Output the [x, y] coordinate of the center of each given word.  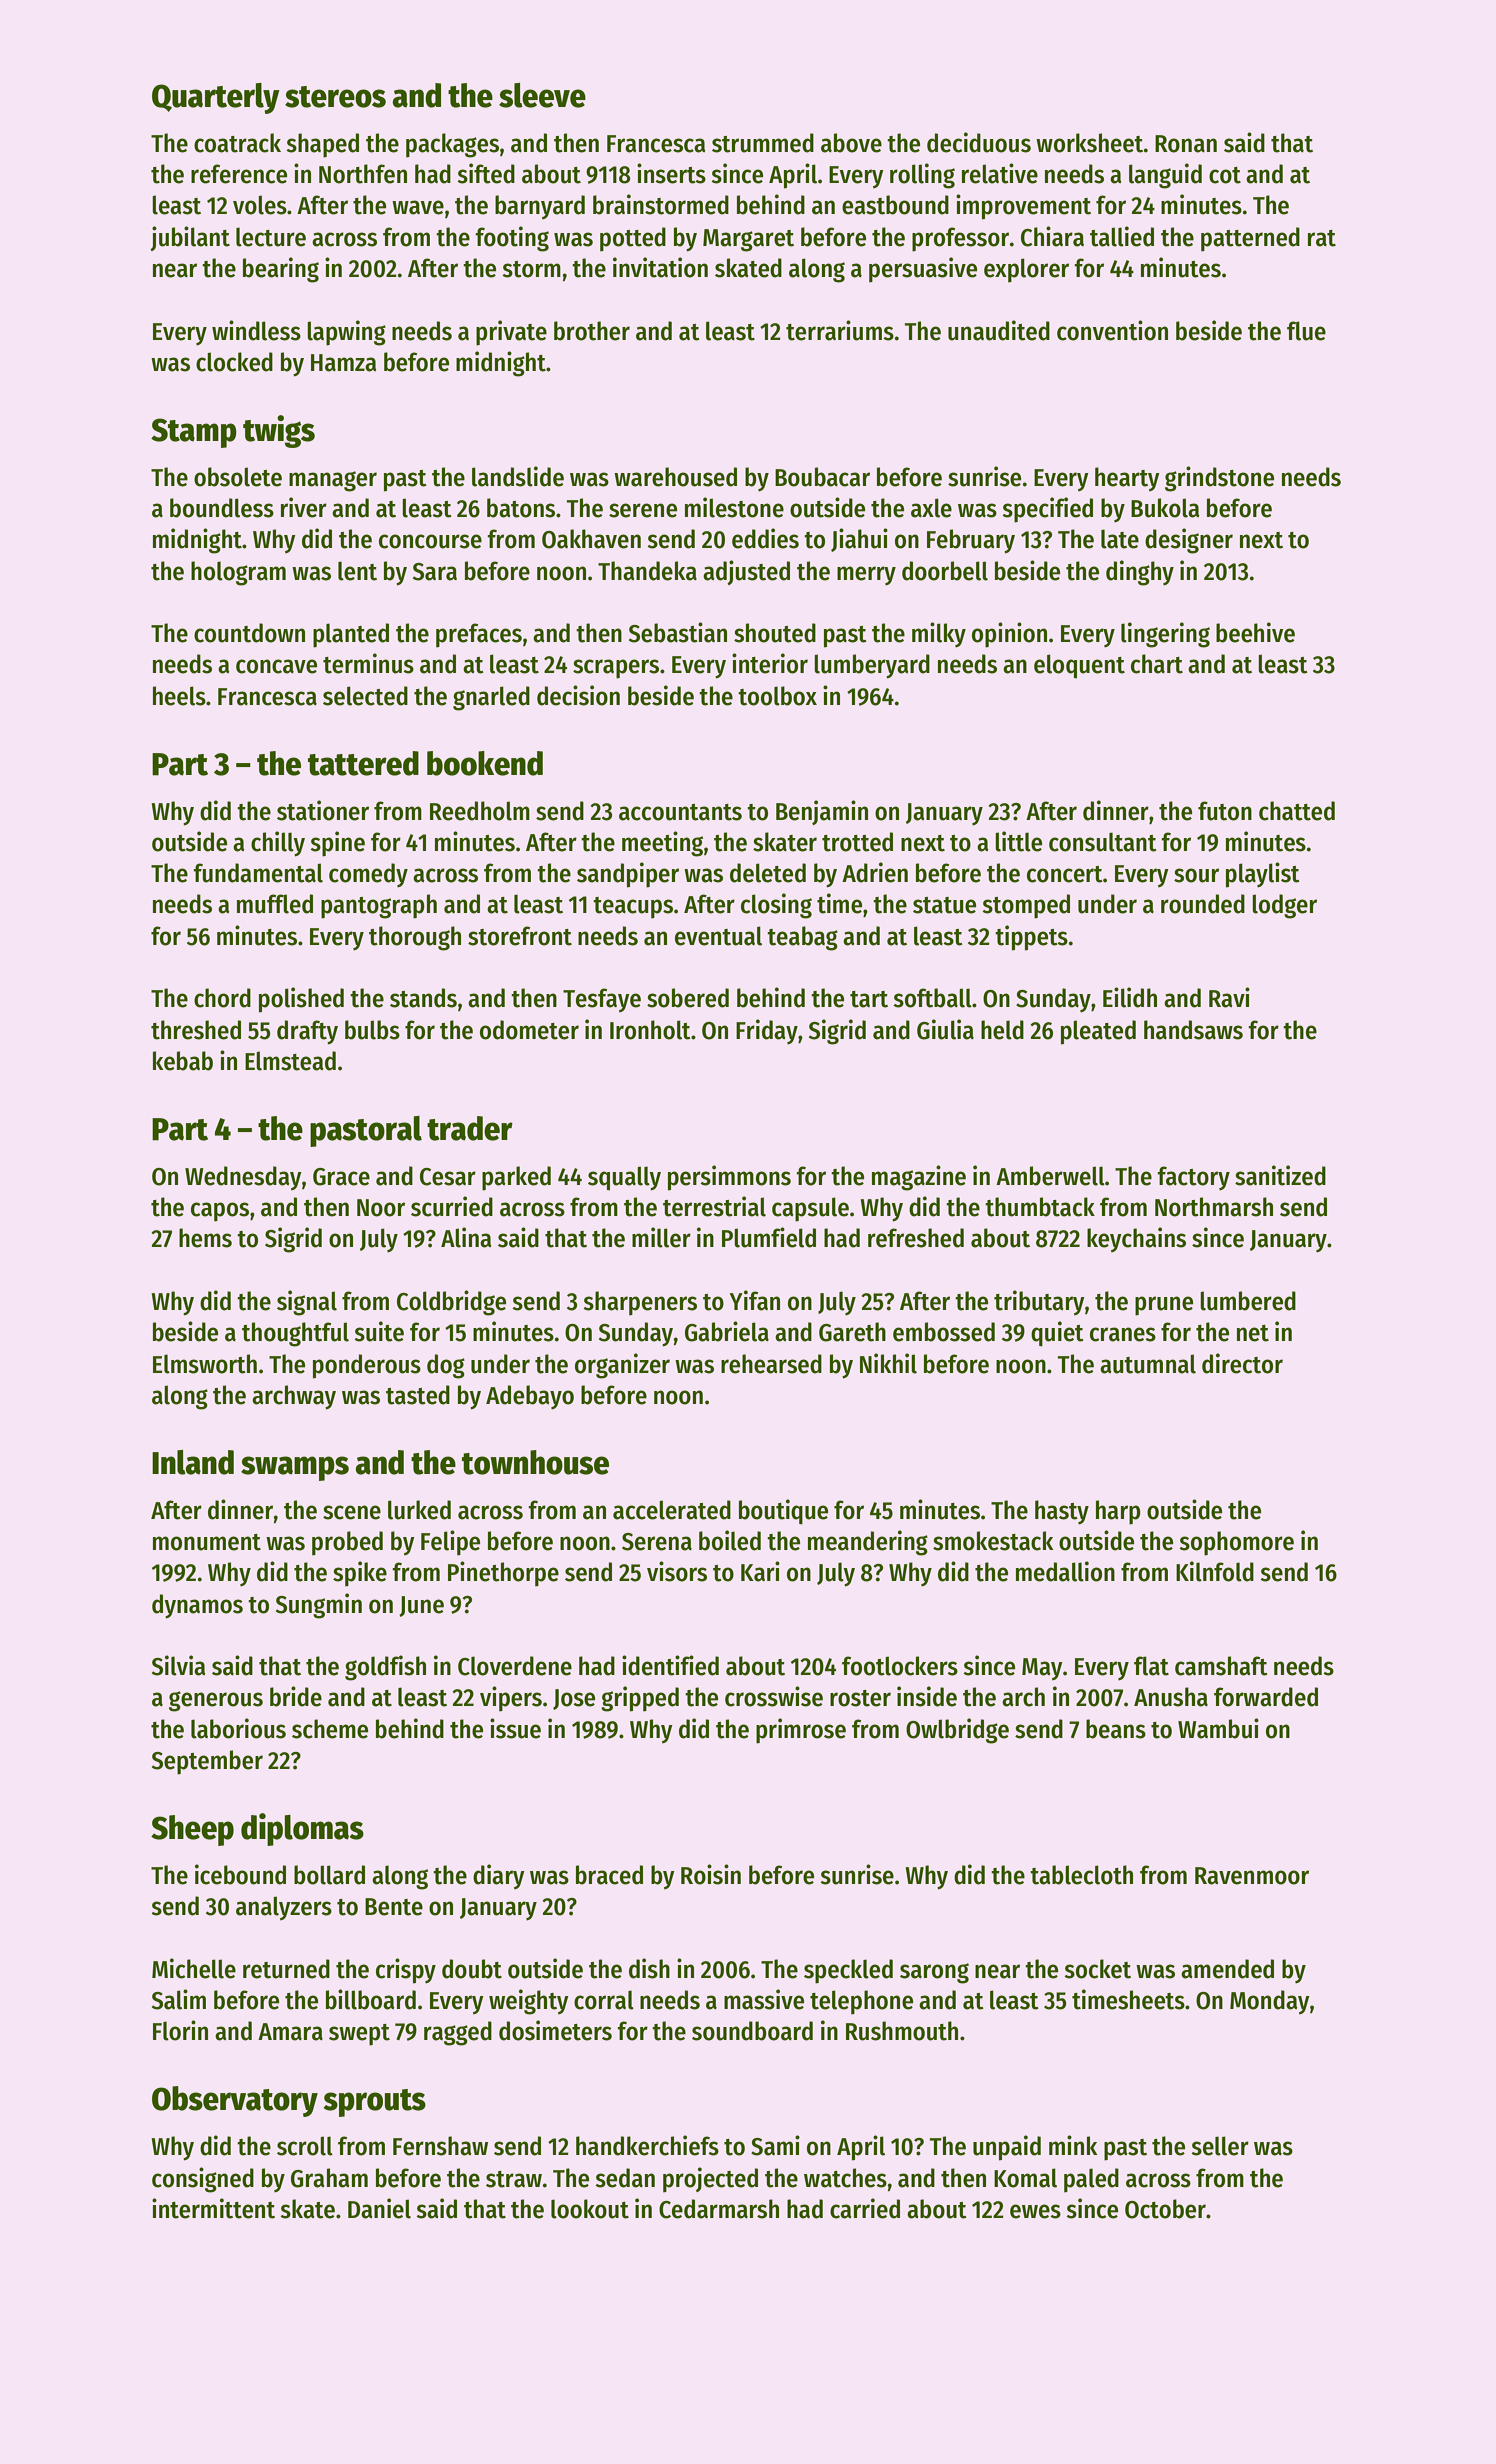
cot [1225, 175]
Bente [394, 1907]
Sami [775, 2145]
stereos [335, 97]
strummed [763, 143]
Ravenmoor [1252, 1876]
